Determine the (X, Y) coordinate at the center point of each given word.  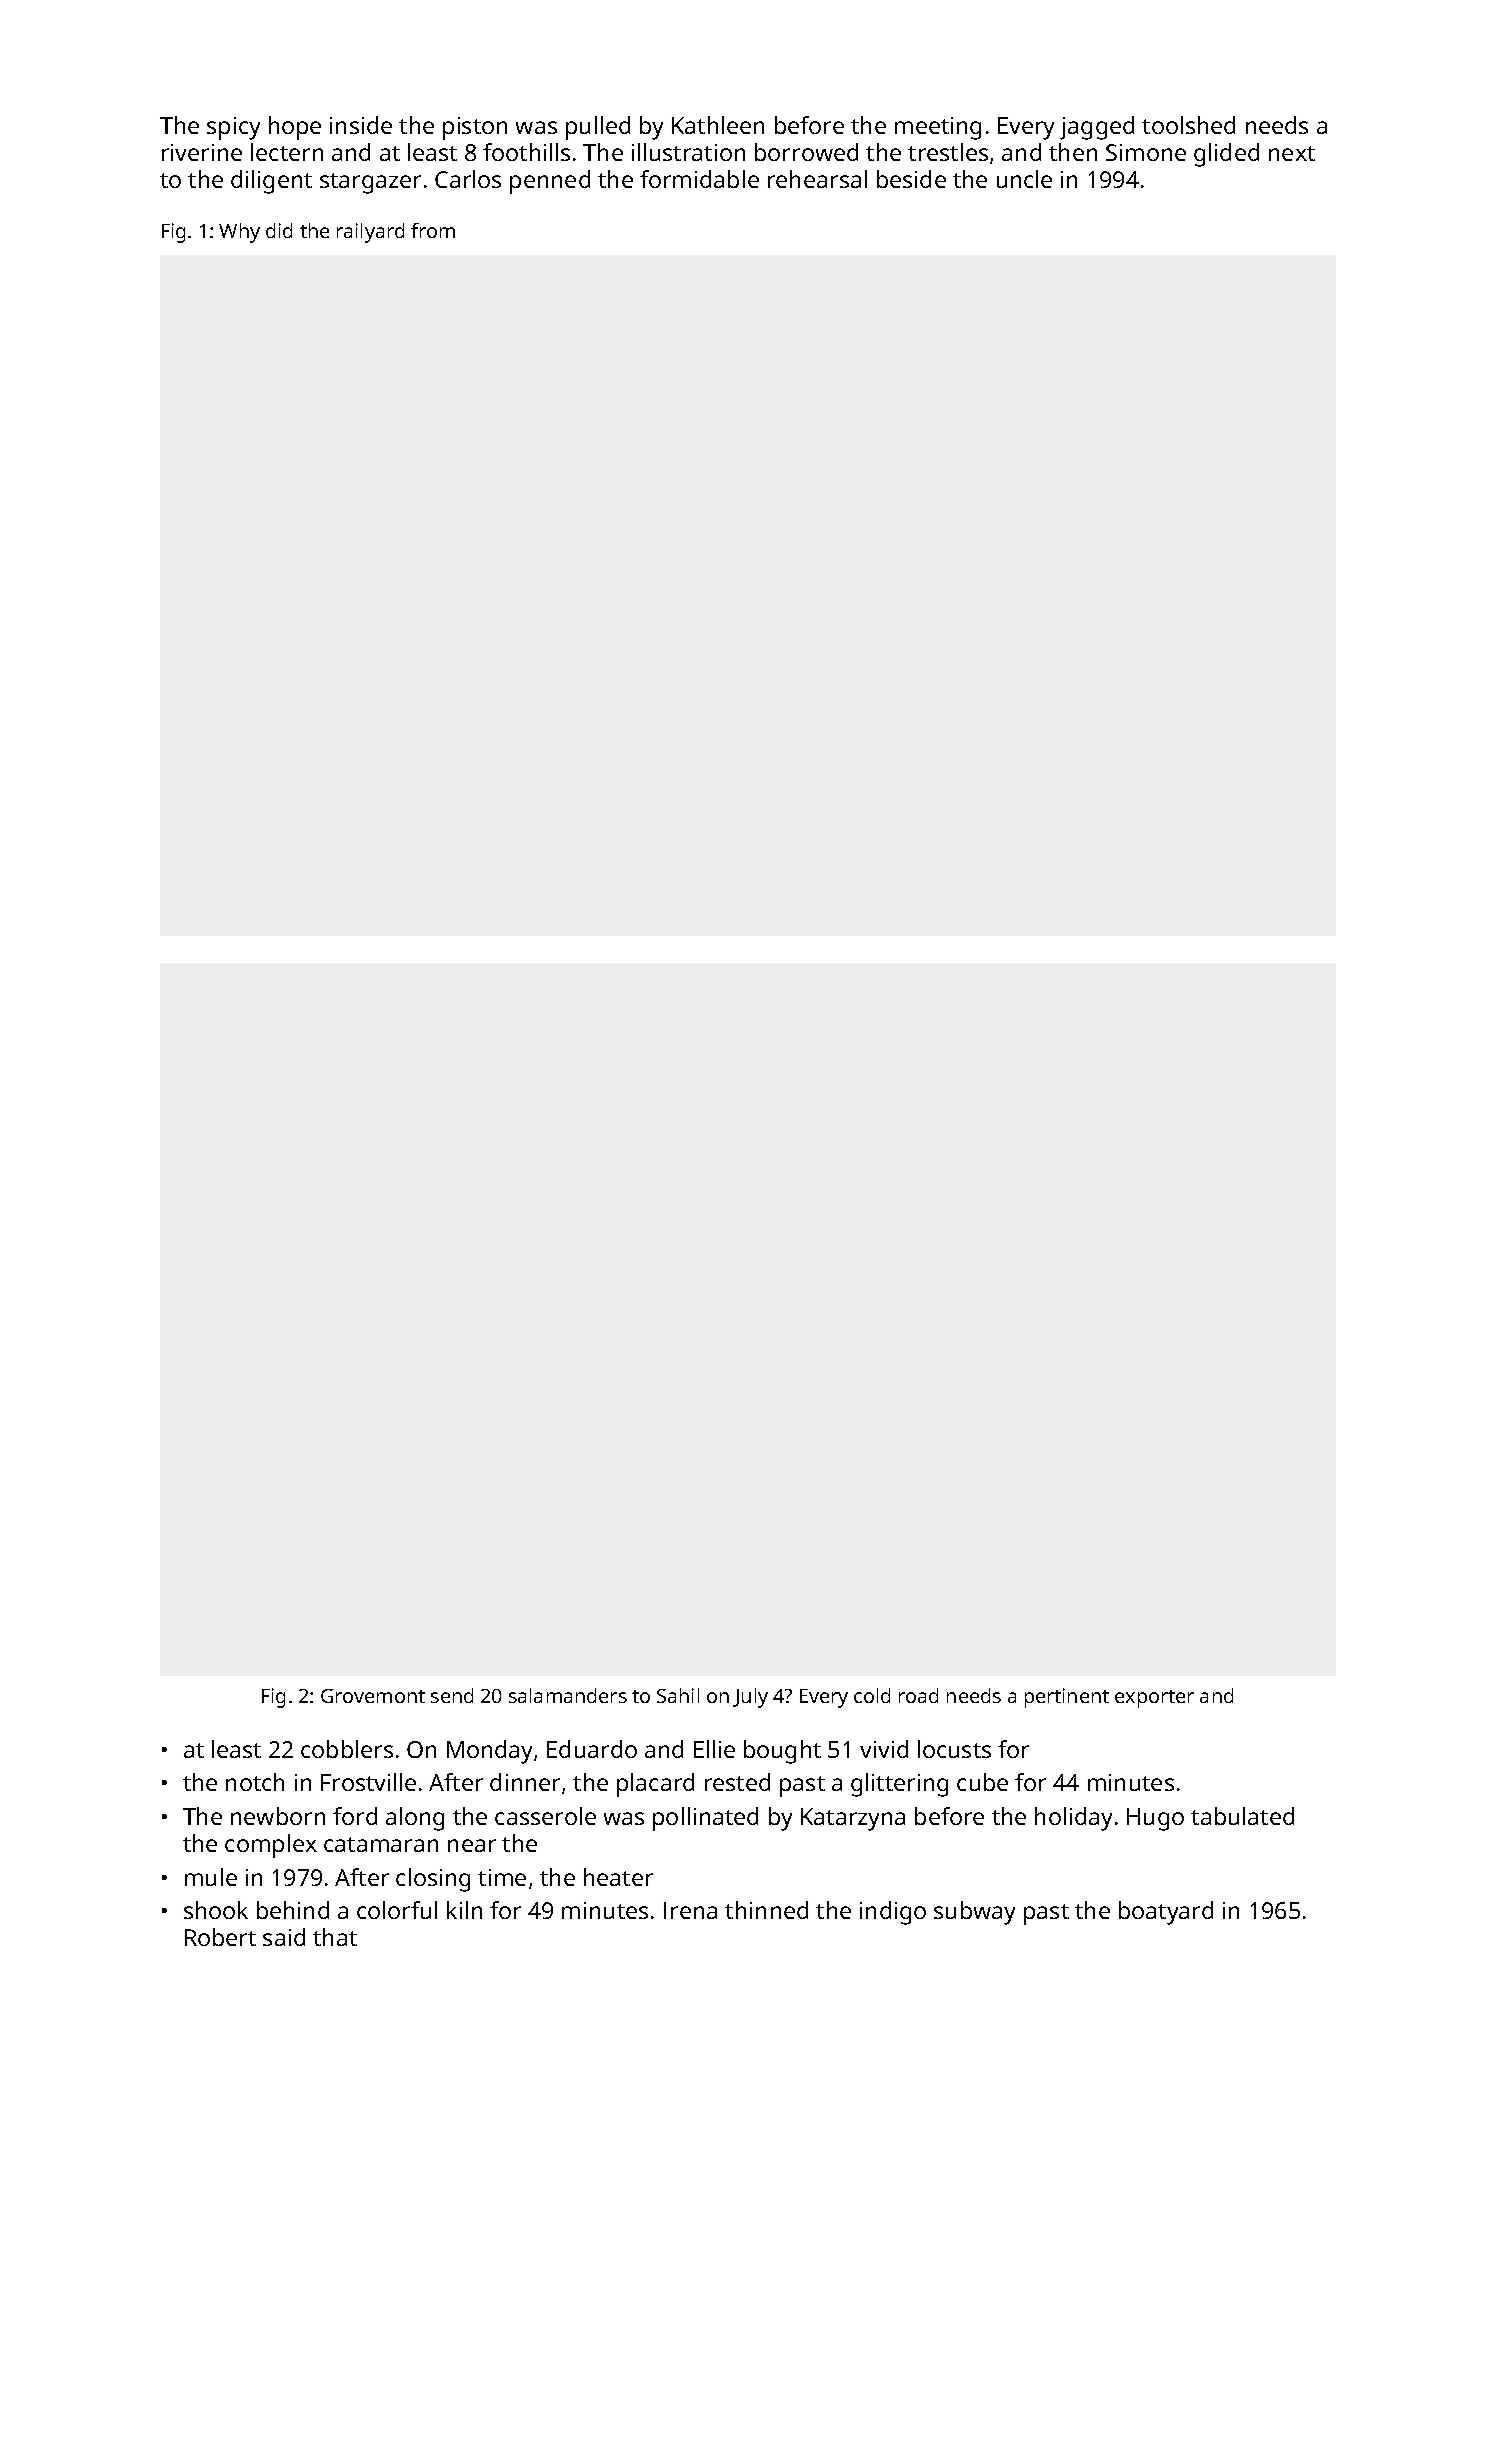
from (433, 230)
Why (239, 233)
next (1292, 153)
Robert (220, 1937)
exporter (1154, 1699)
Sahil (678, 1695)
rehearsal (817, 179)
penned (550, 182)
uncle (1024, 179)
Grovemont (373, 1696)
